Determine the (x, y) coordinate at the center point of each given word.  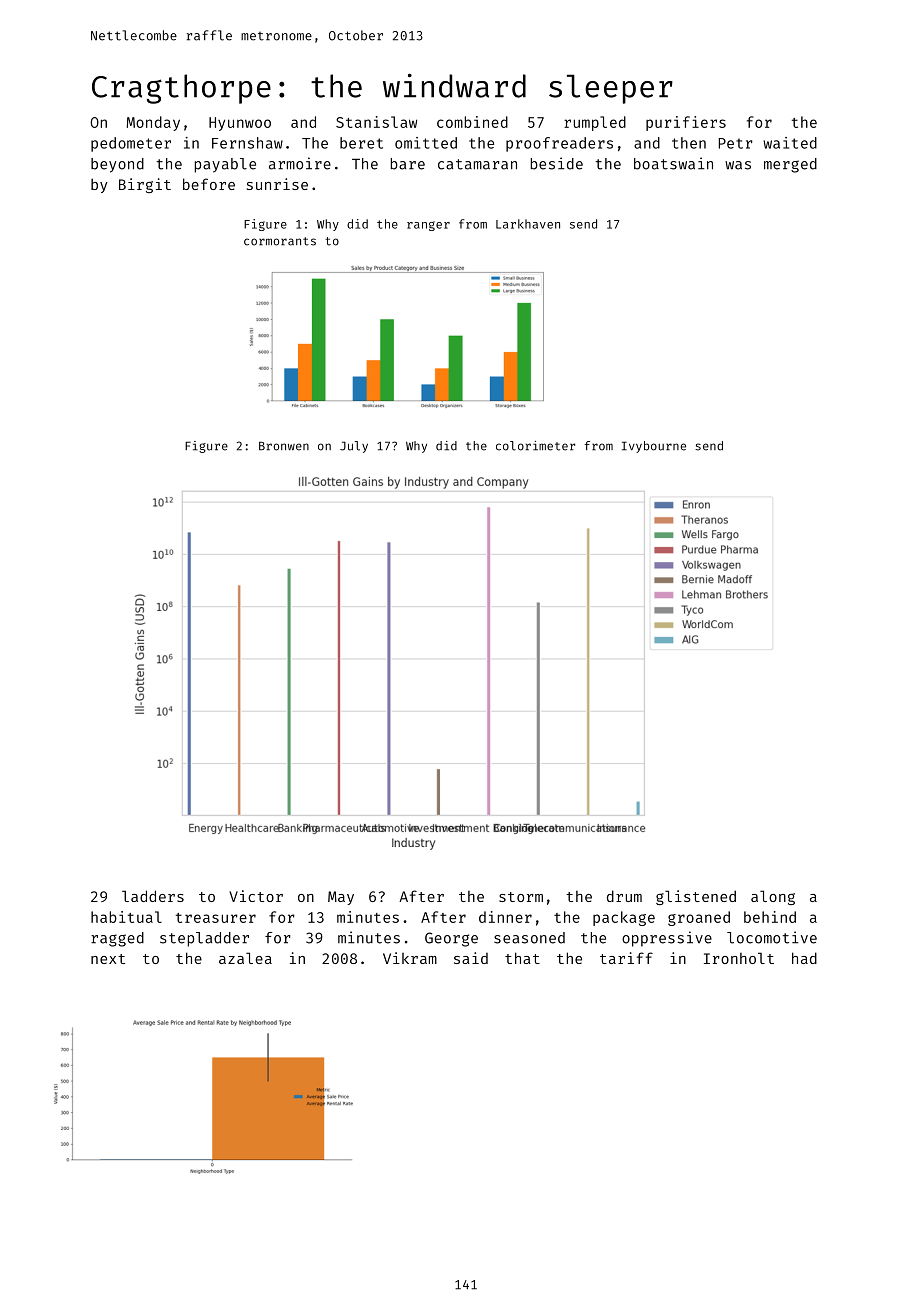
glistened (696, 897)
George (451, 939)
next (108, 959)
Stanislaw (376, 122)
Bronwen (284, 446)
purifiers (686, 123)
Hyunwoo (240, 124)
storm (521, 897)
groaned (699, 918)
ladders (153, 896)
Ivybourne (654, 447)
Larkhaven (528, 224)
